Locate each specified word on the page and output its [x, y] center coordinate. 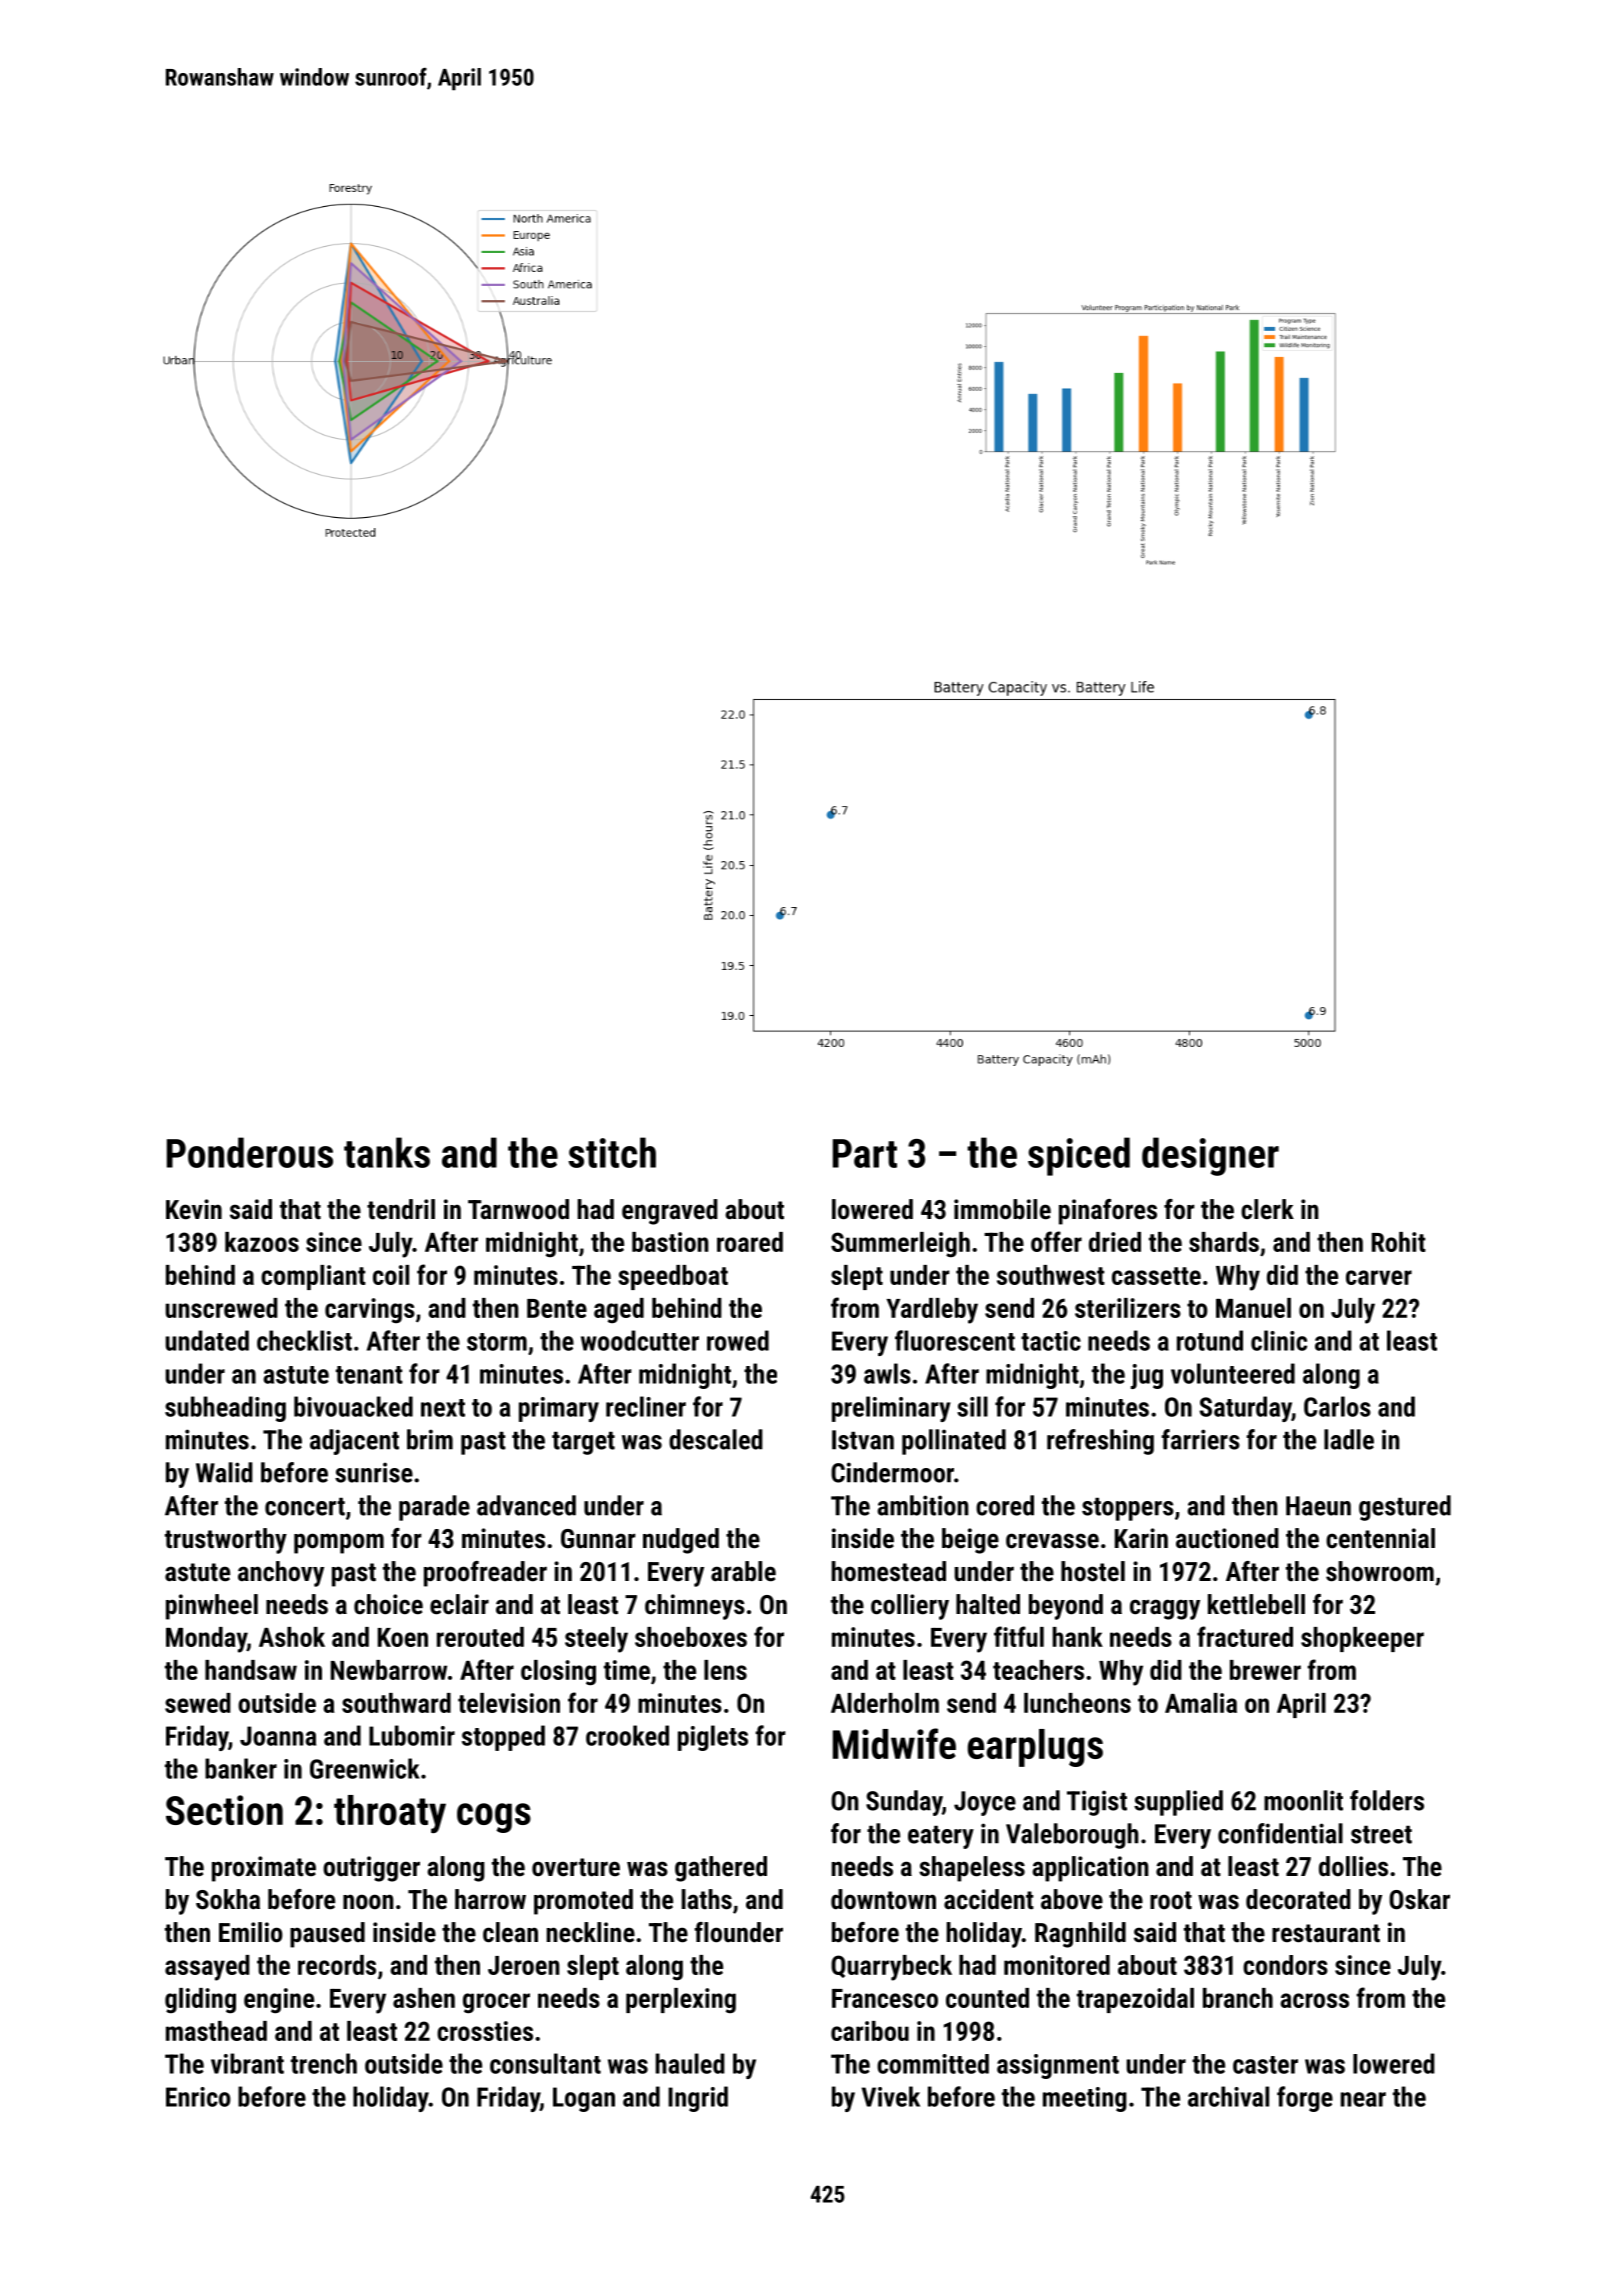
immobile [1002, 1209]
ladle [1349, 1439]
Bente [557, 1308]
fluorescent [955, 1340]
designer [1210, 1156]
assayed [207, 1968]
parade [434, 1508]
